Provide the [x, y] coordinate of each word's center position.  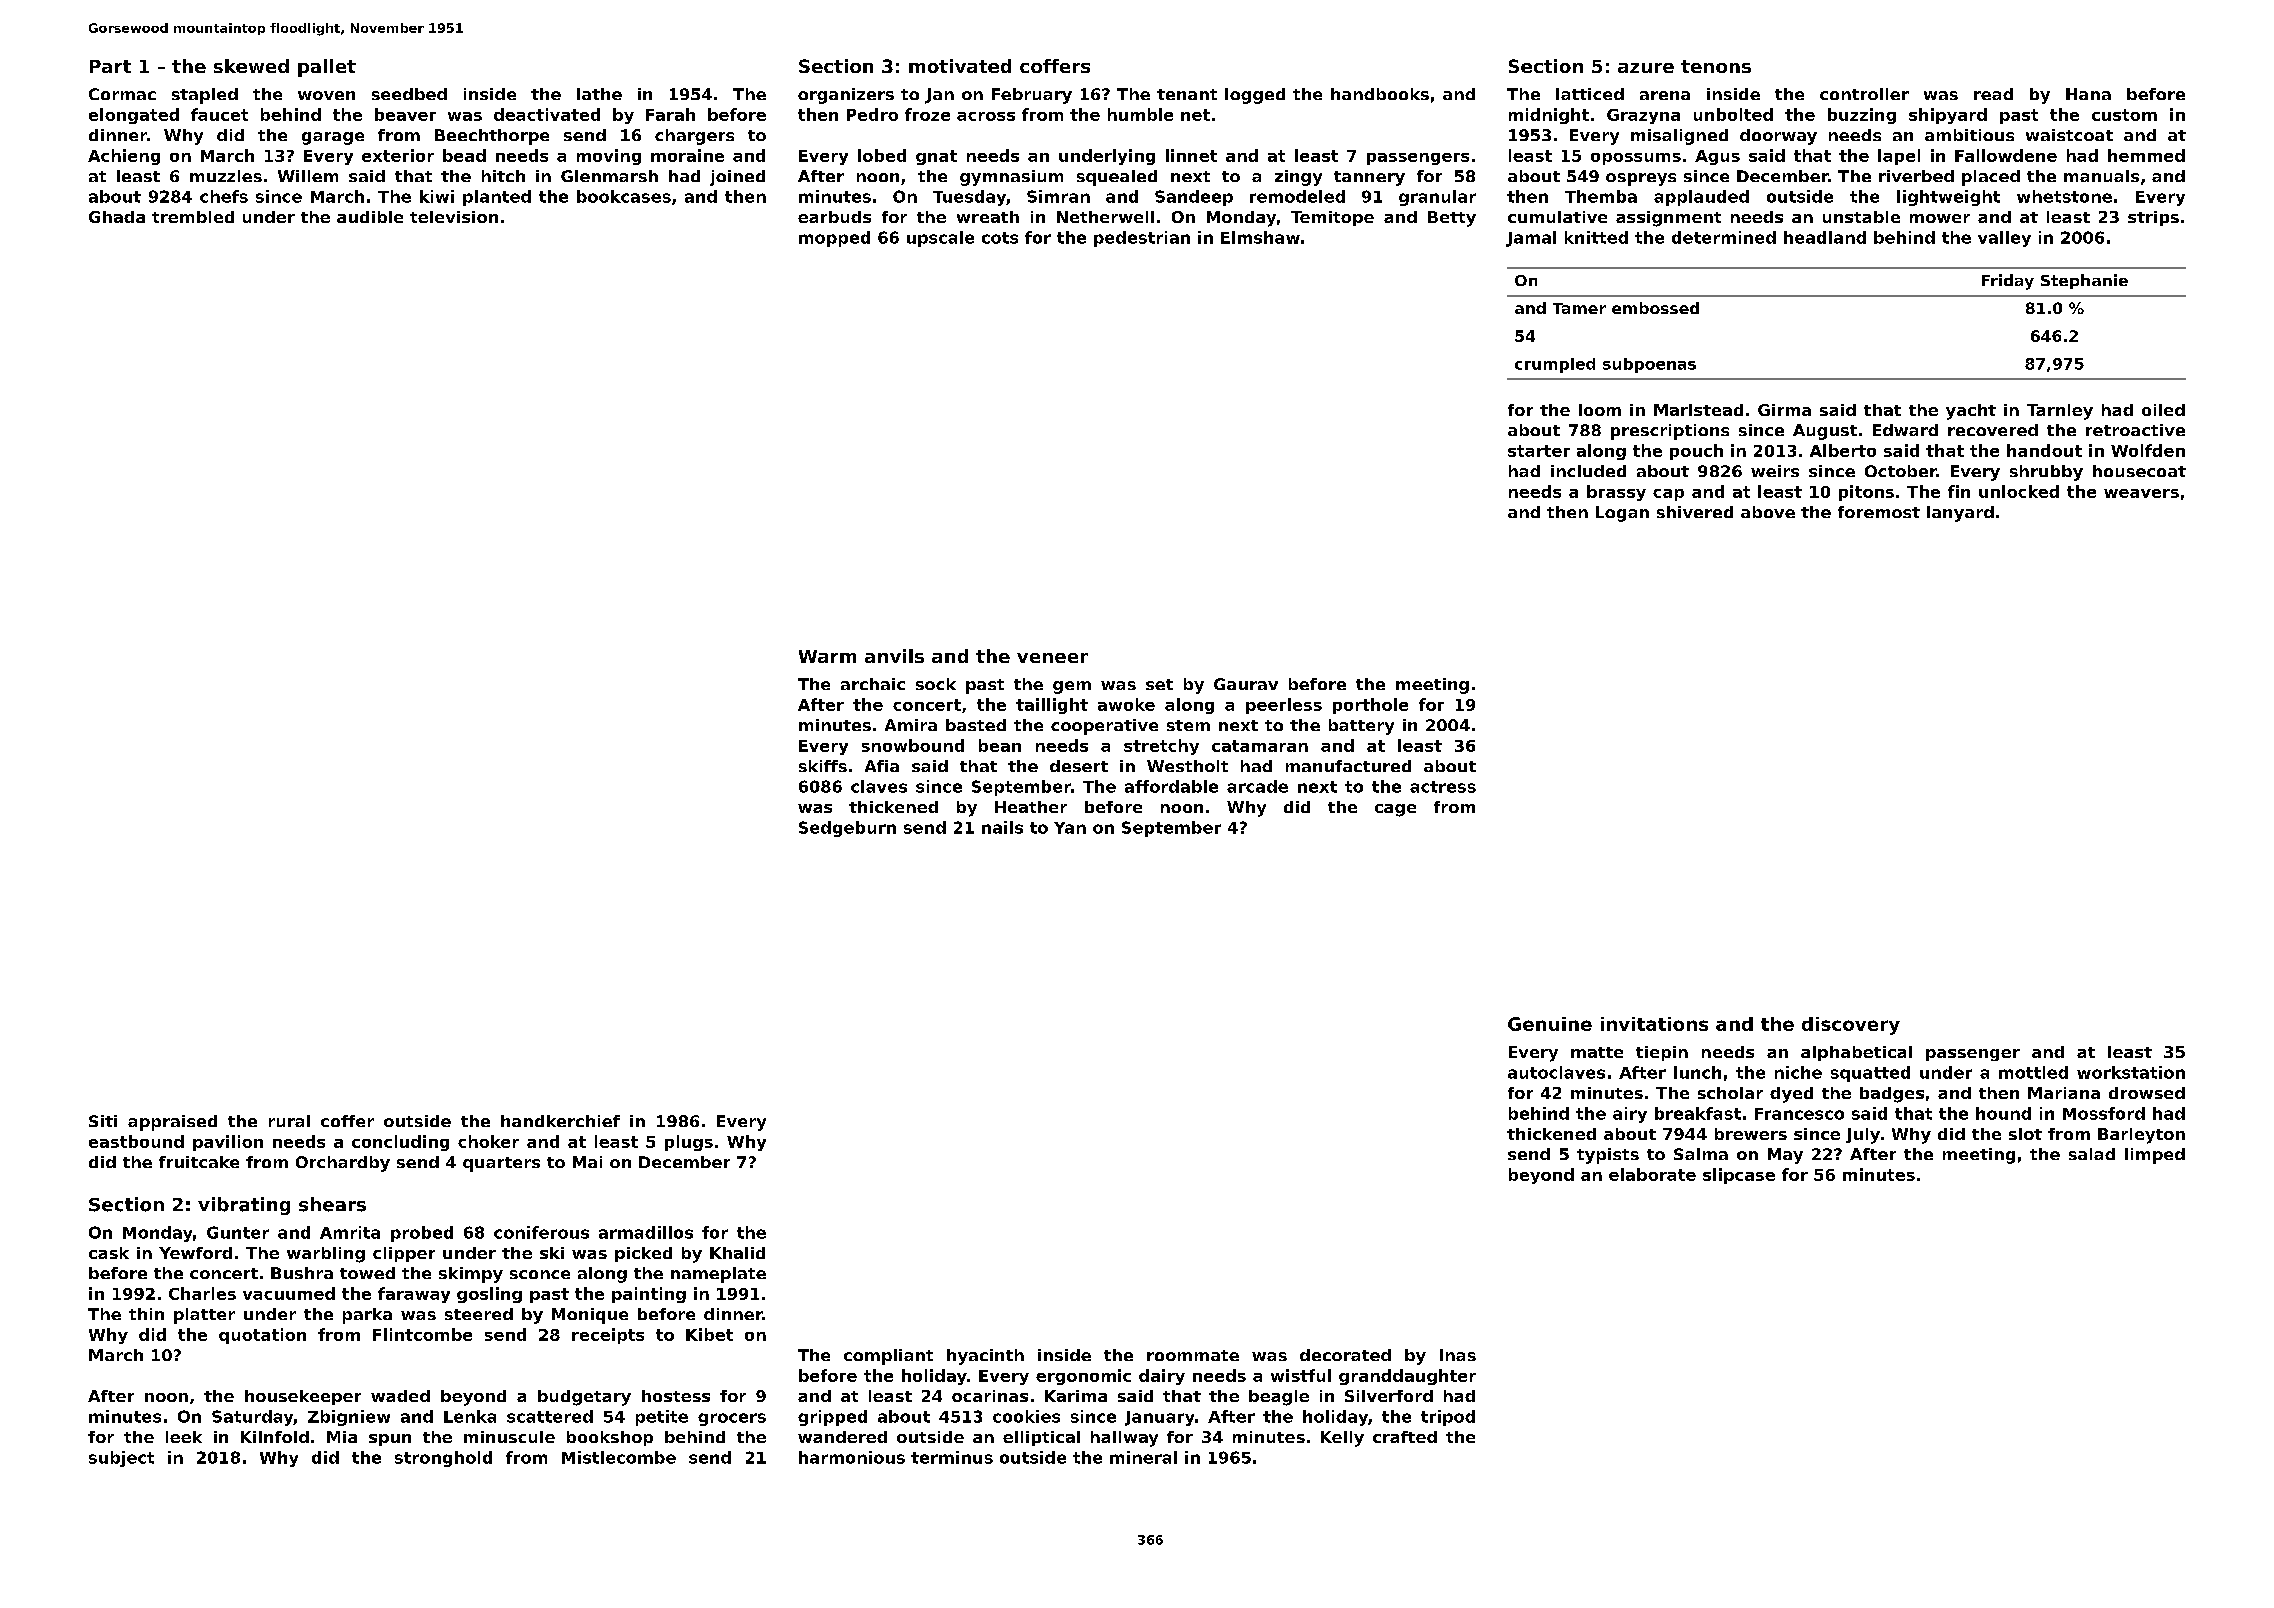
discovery [1851, 1026]
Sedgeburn [847, 829]
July [1863, 1136]
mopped [834, 239]
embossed [1655, 308]
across [986, 116]
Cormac [122, 94]
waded [400, 1396]
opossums [1636, 159]
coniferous [541, 1232]
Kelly [1342, 1439]
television [454, 217]
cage [1395, 810]
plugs [689, 1143]
